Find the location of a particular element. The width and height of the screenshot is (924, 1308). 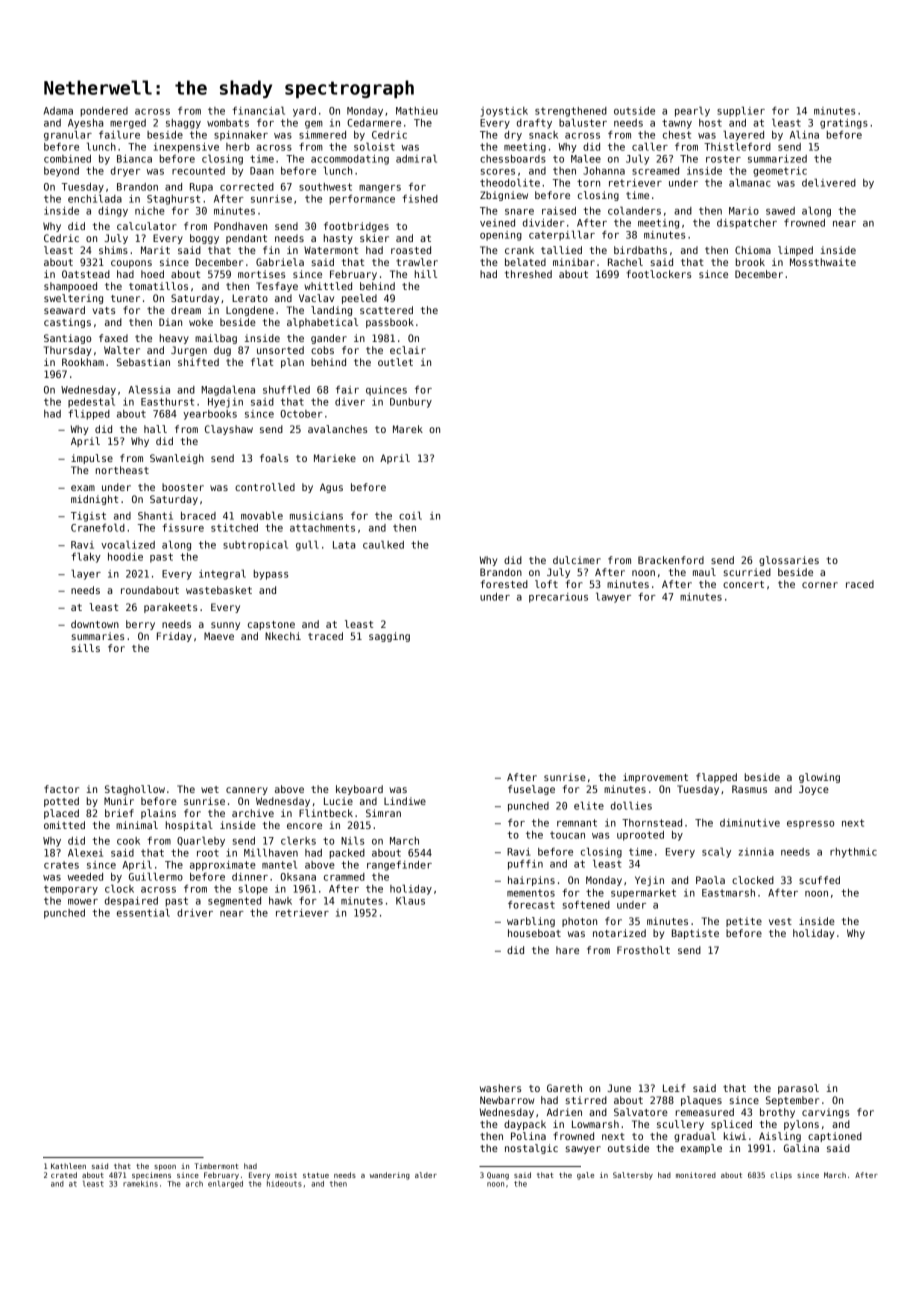

shims is located at coordinates (113, 250).
